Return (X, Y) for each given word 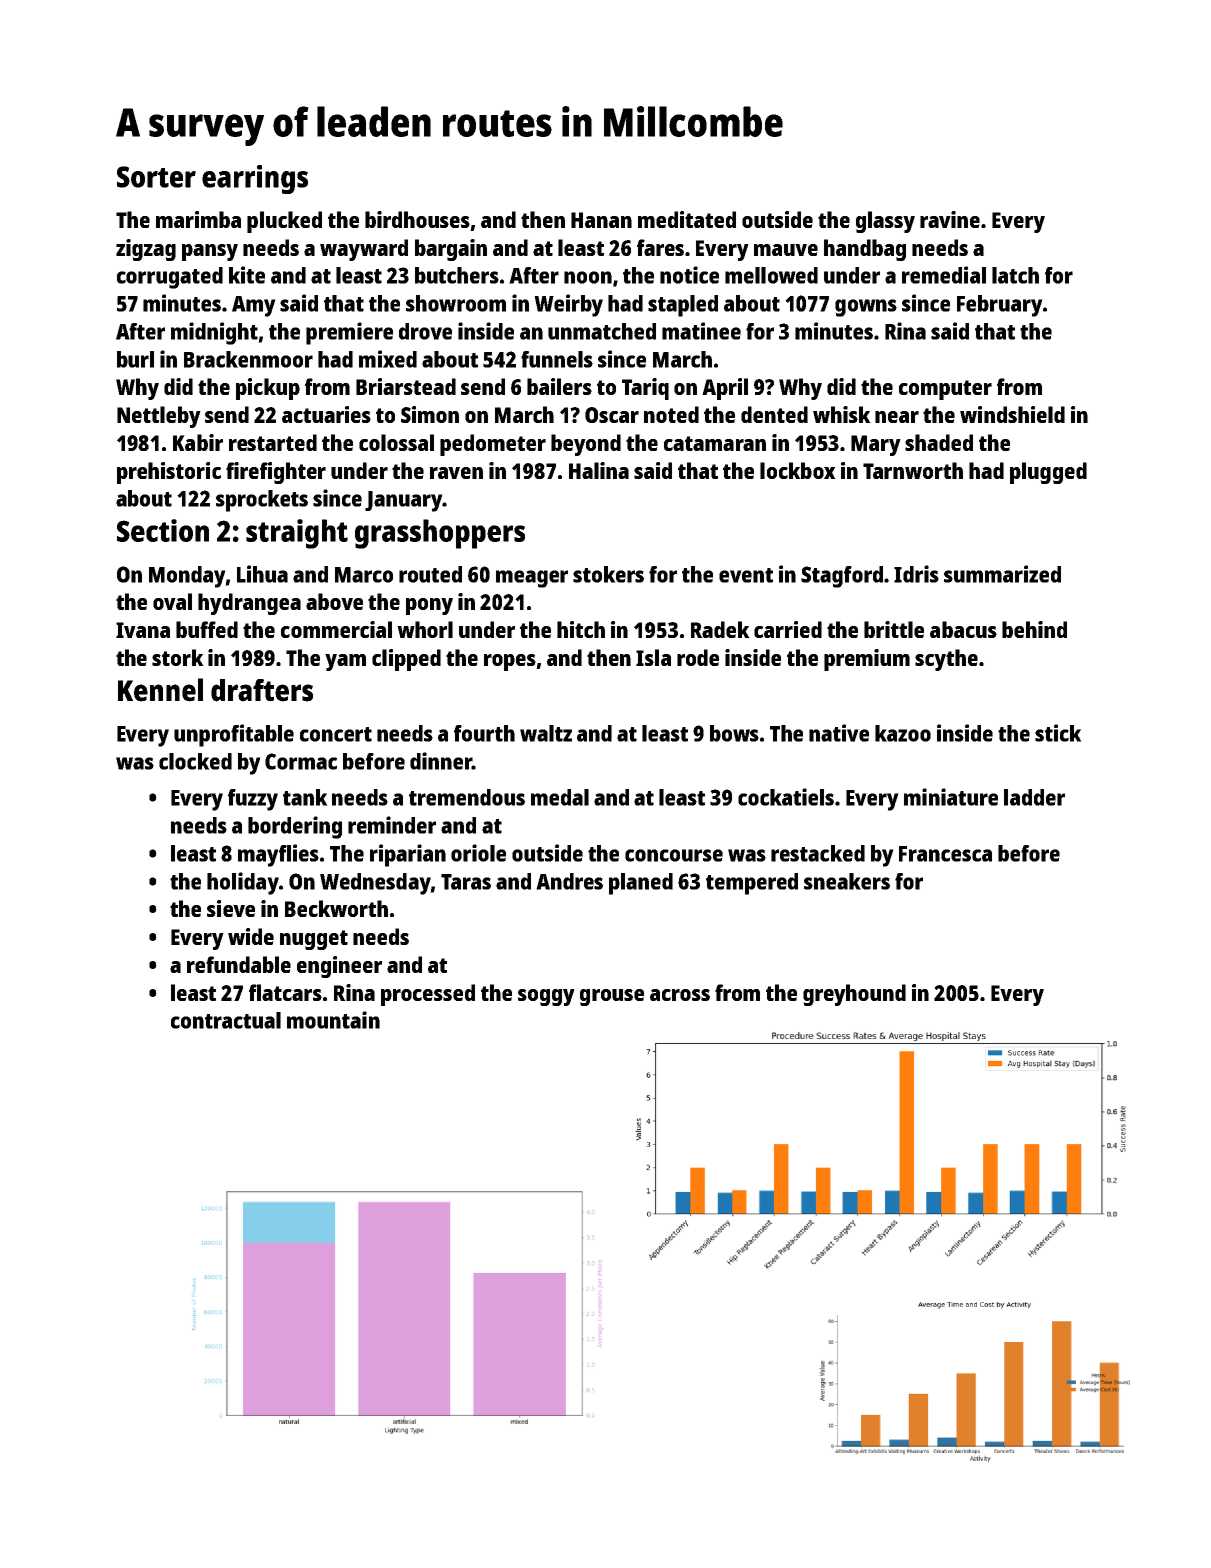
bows (734, 733)
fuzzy (253, 800)
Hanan (601, 220)
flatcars (285, 992)
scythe (946, 660)
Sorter (156, 177)
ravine (950, 219)
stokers (608, 574)
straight (297, 534)
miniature (951, 797)
